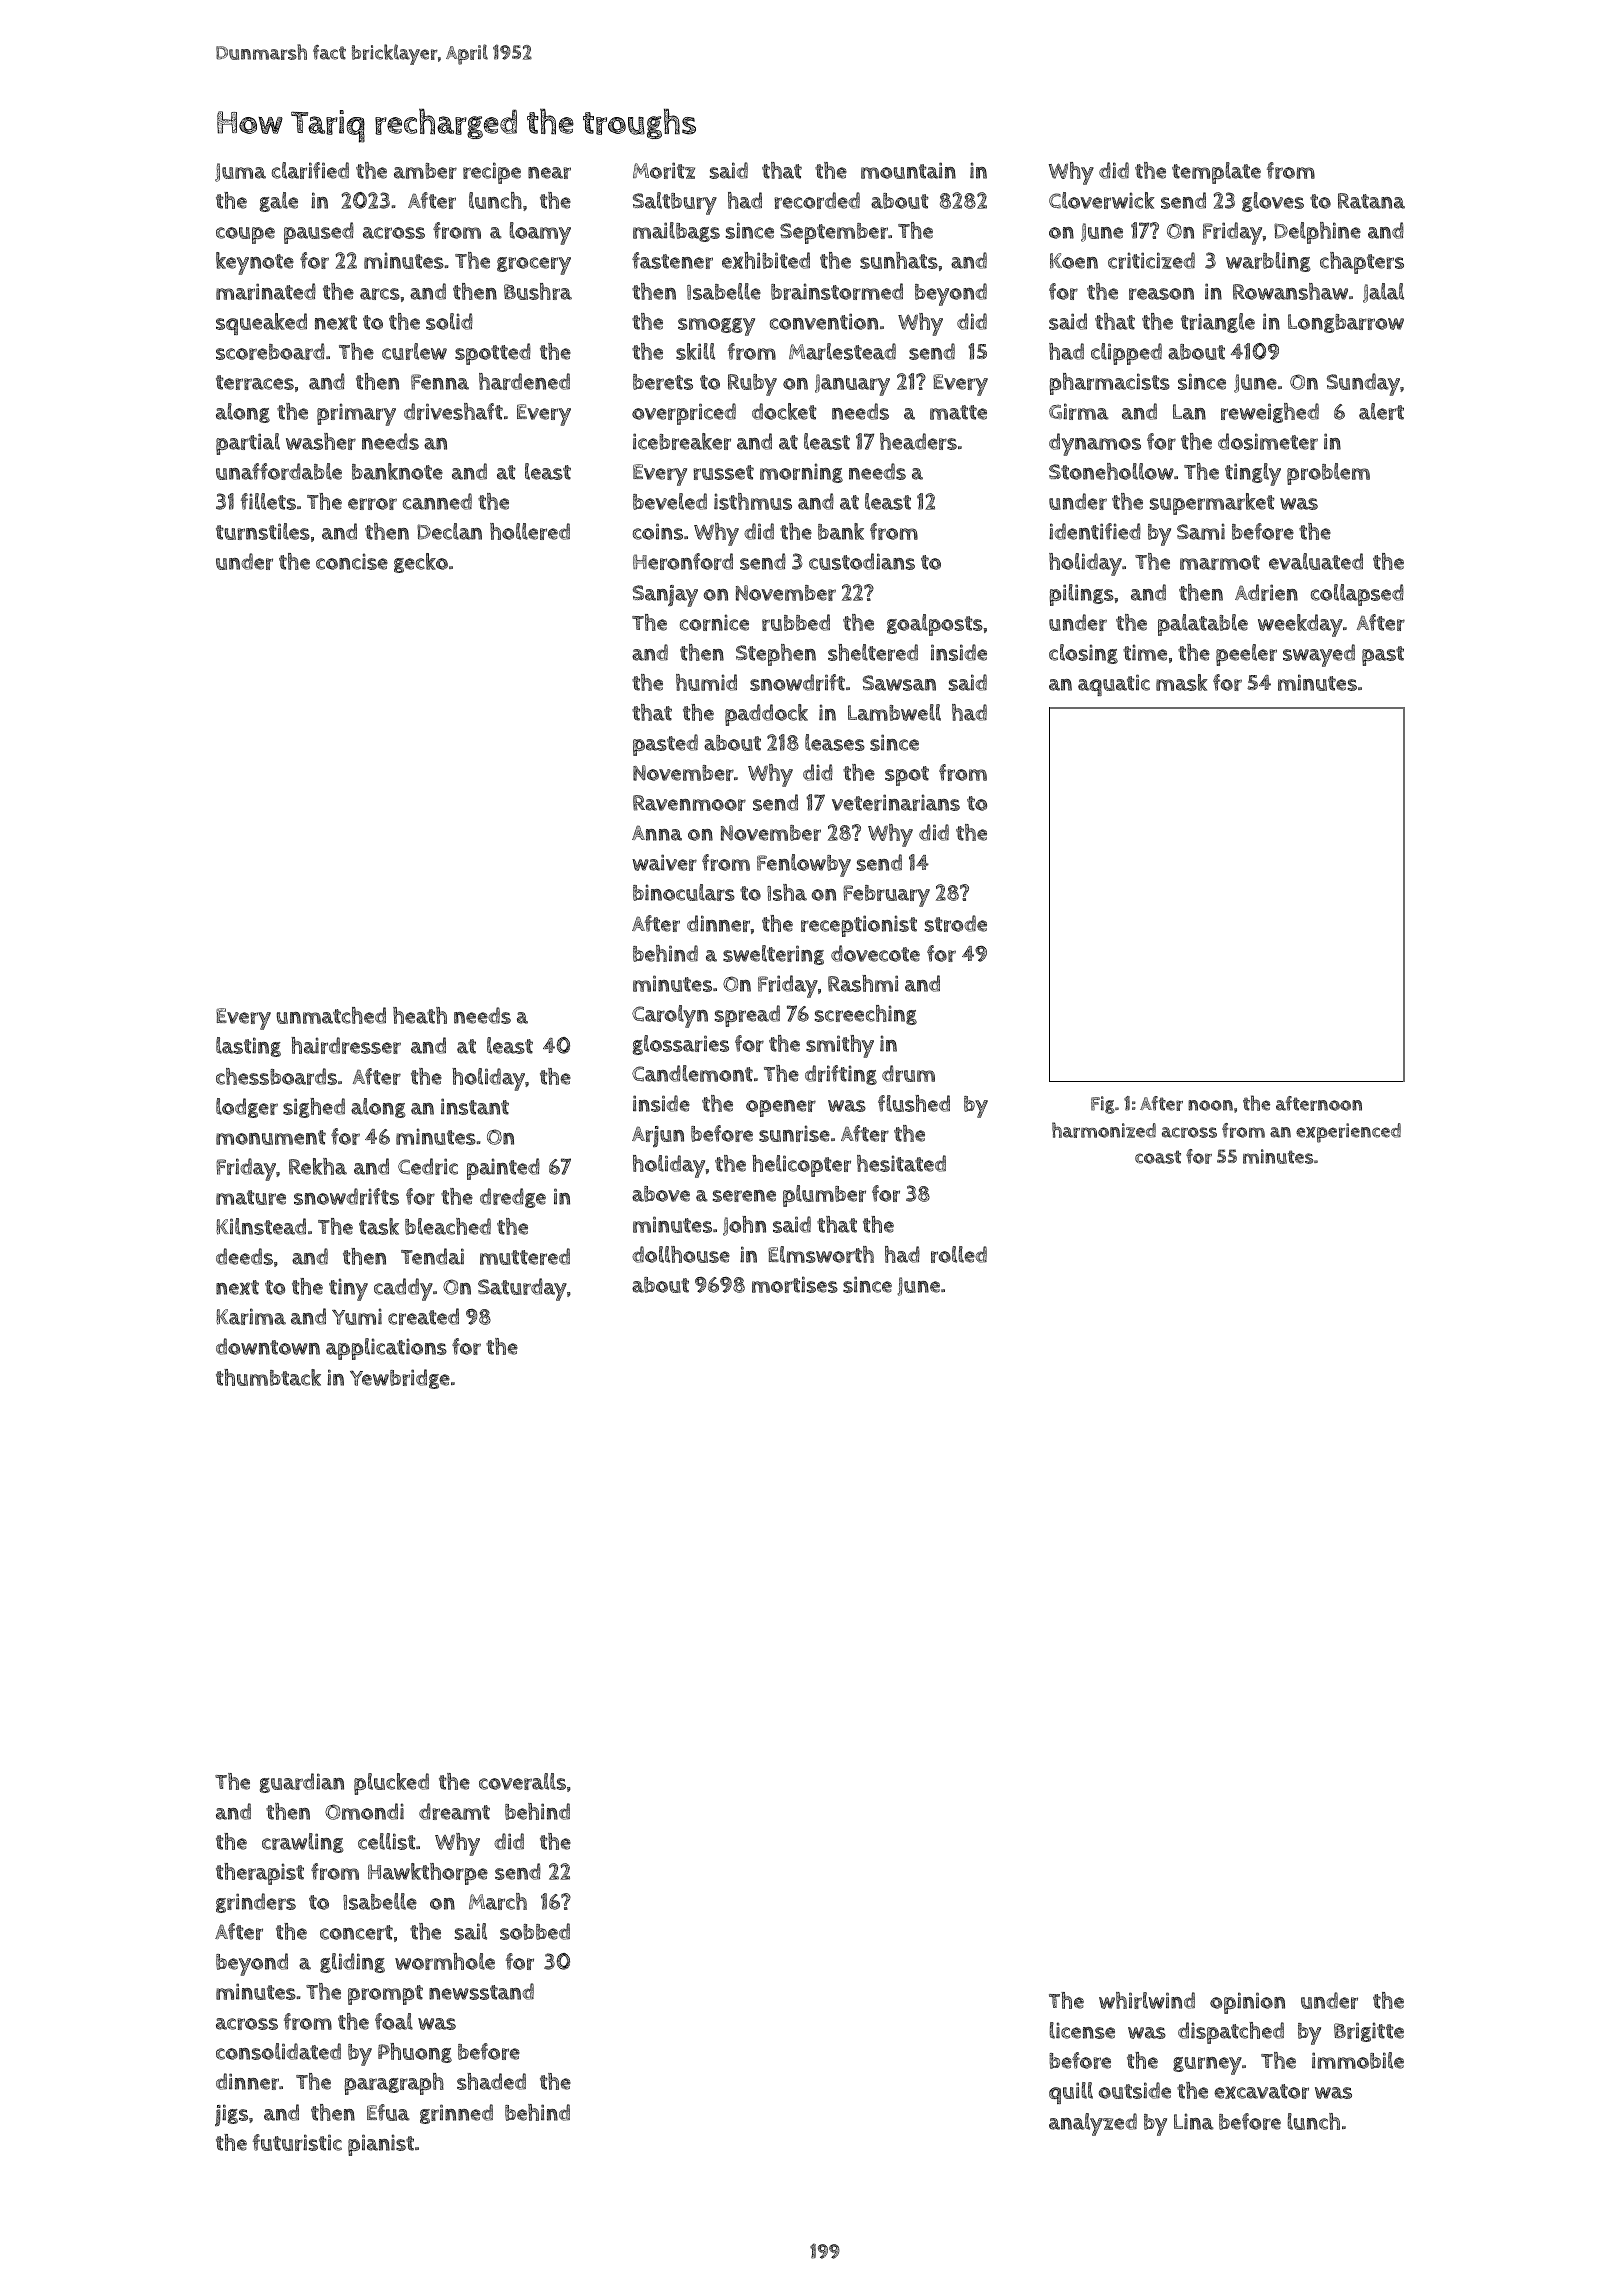 The height and width of the screenshot is (2292, 1620). What do you see at coordinates (522, 1781) in the screenshot?
I see `coveralls` at bounding box center [522, 1781].
